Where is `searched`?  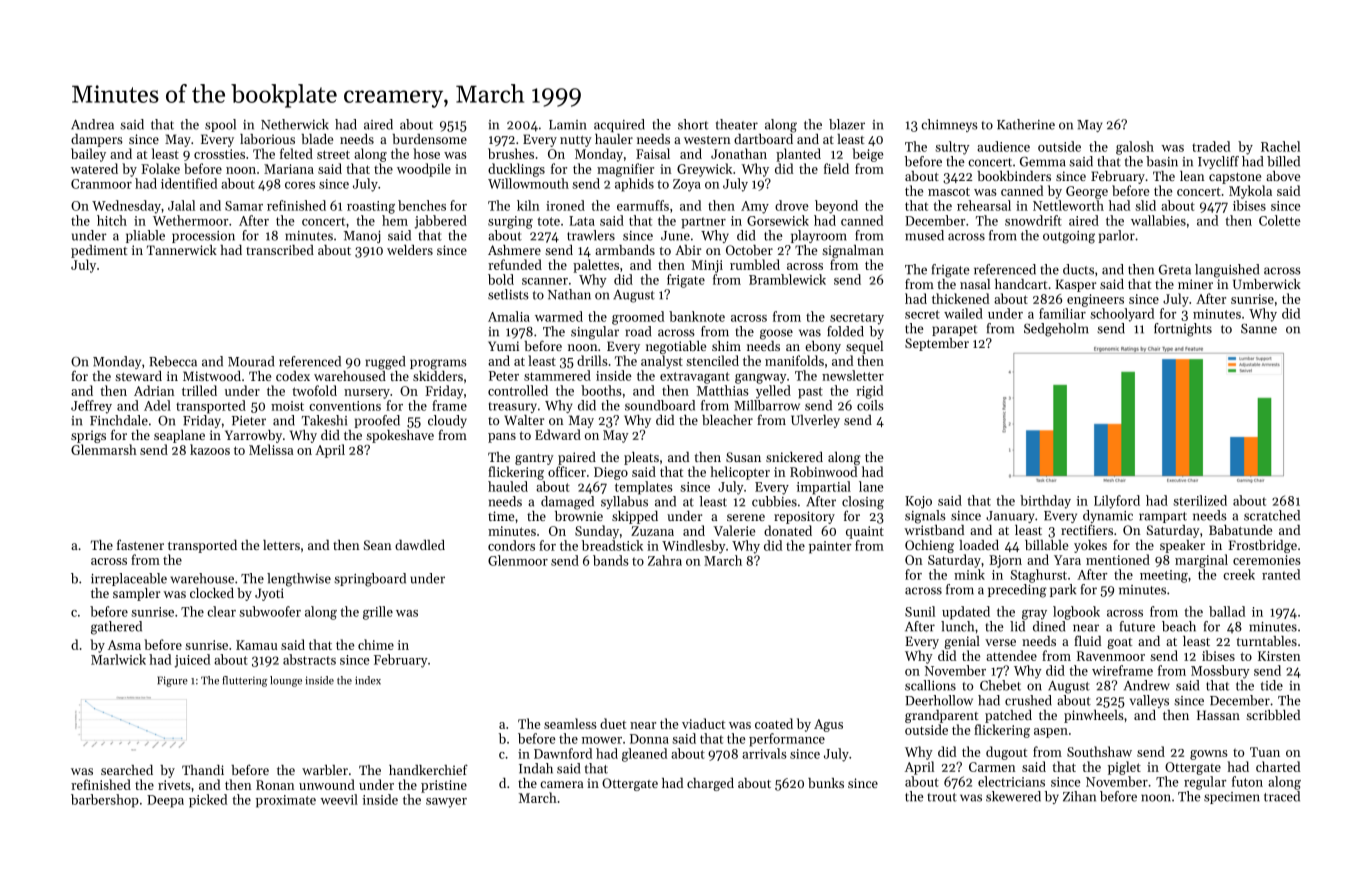
searched is located at coordinates (127, 770).
